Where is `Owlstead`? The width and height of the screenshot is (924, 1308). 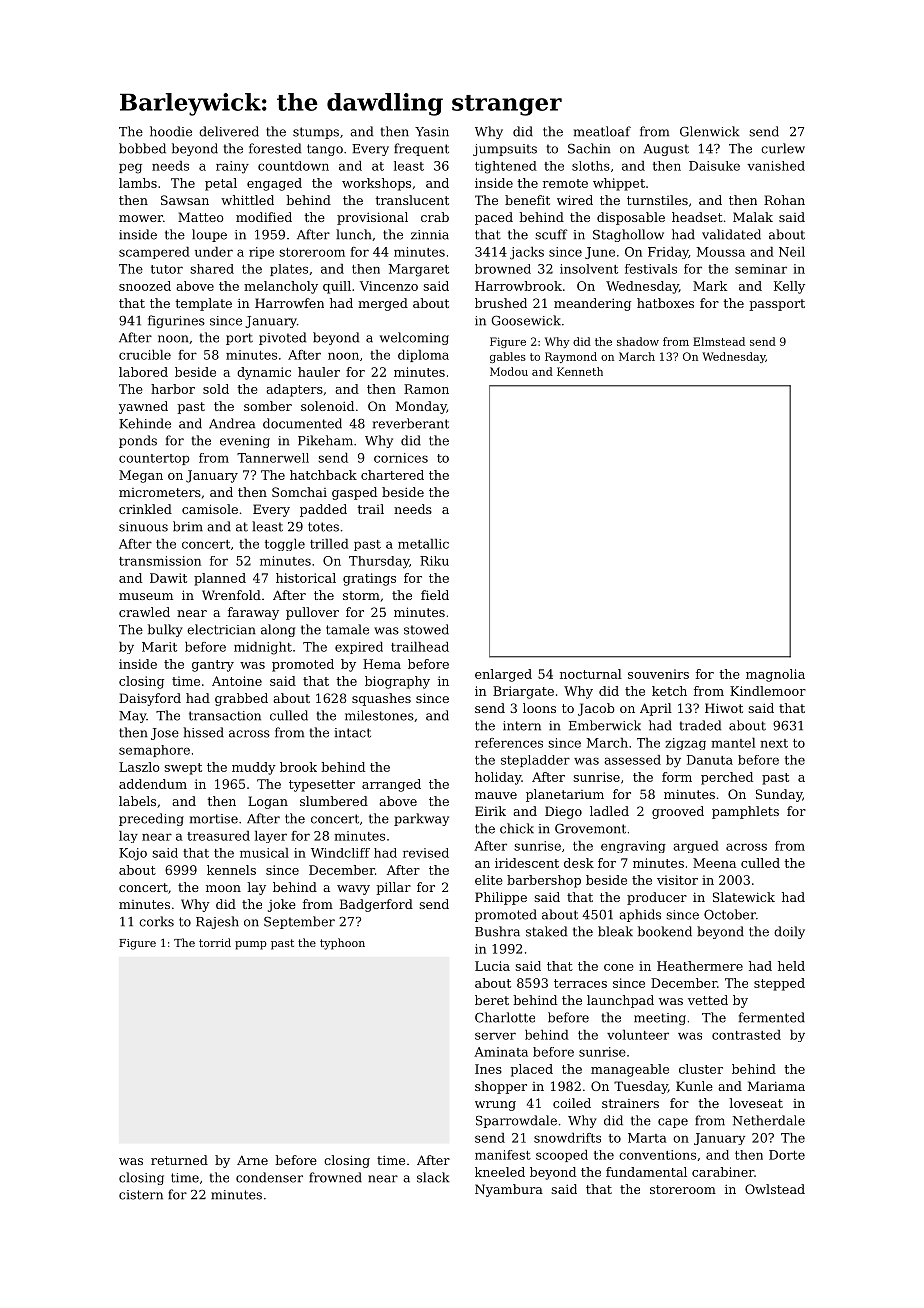 Owlstead is located at coordinates (775, 1189).
